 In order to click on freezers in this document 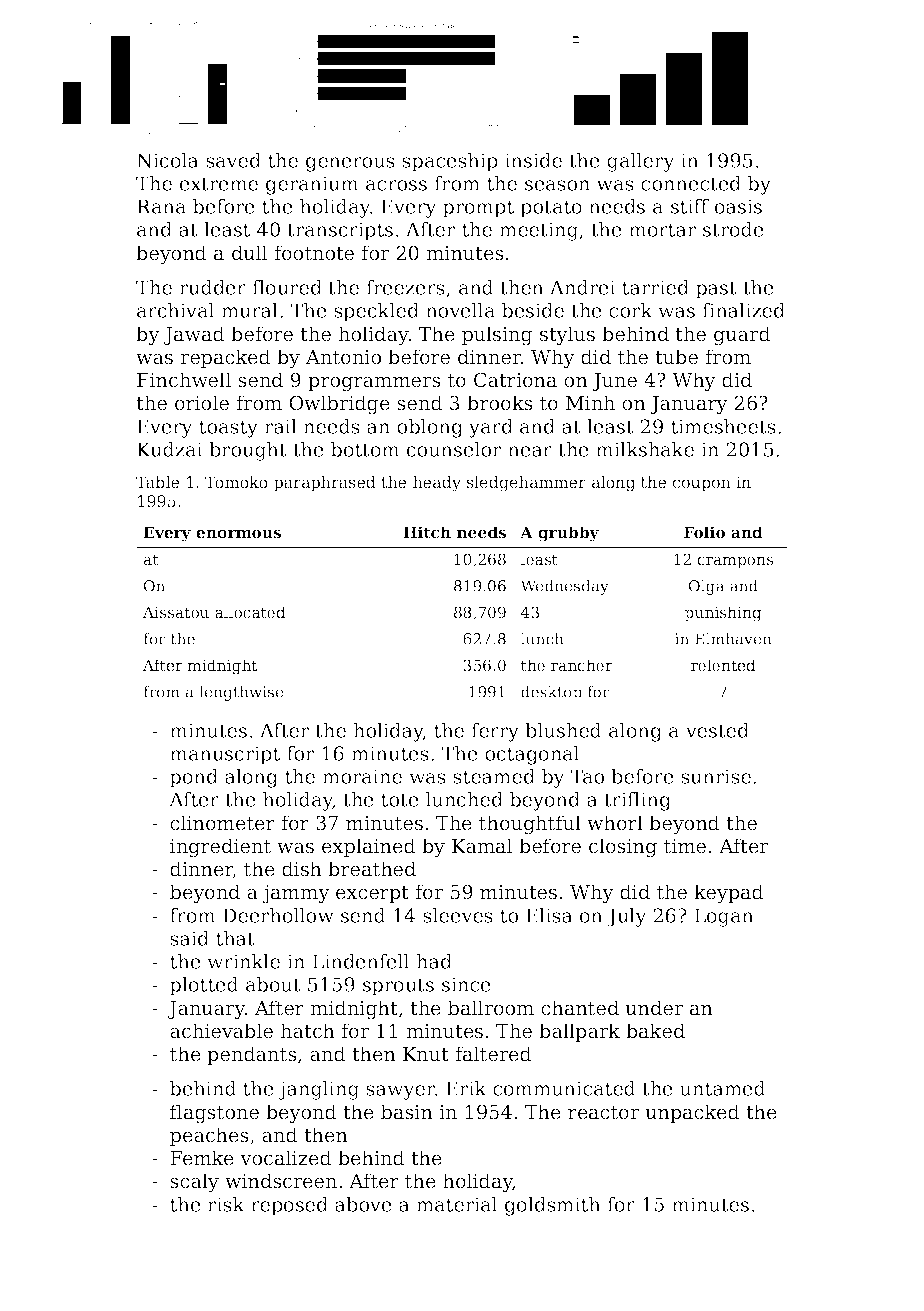, I will do `click(405, 287)`.
